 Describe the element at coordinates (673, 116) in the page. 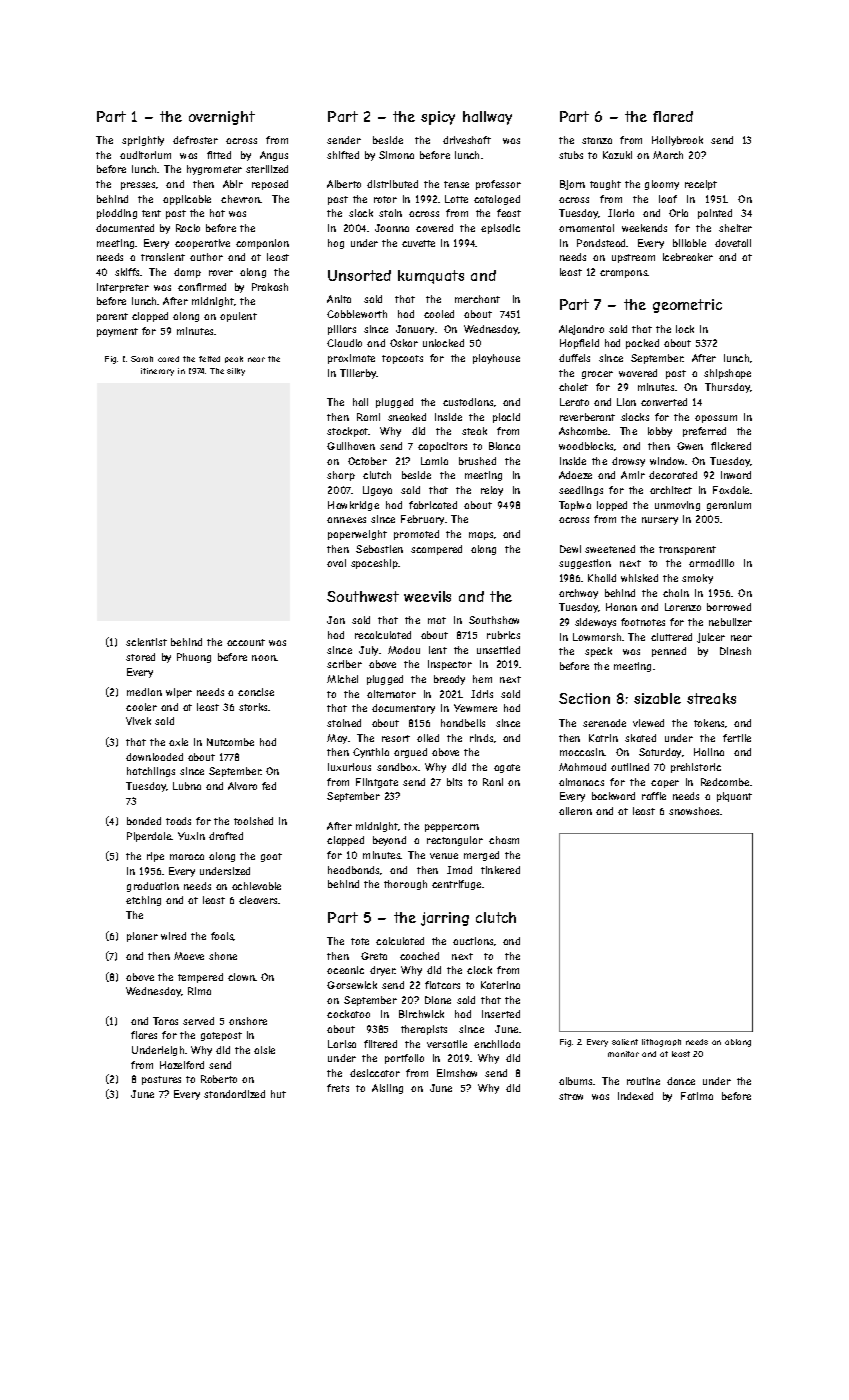

I see `flared` at that location.
